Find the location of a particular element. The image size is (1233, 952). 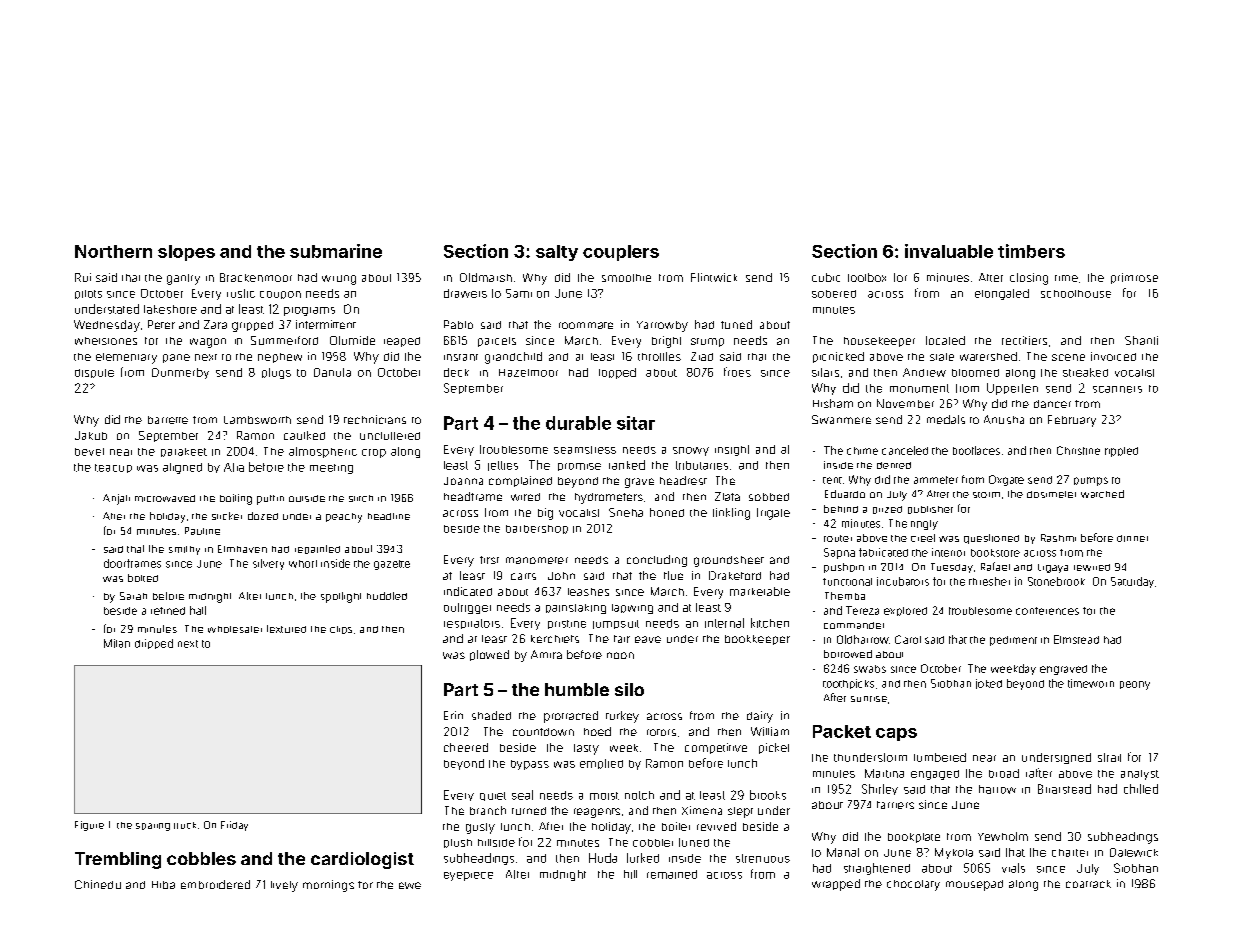

rippled is located at coordinates (1121, 452).
